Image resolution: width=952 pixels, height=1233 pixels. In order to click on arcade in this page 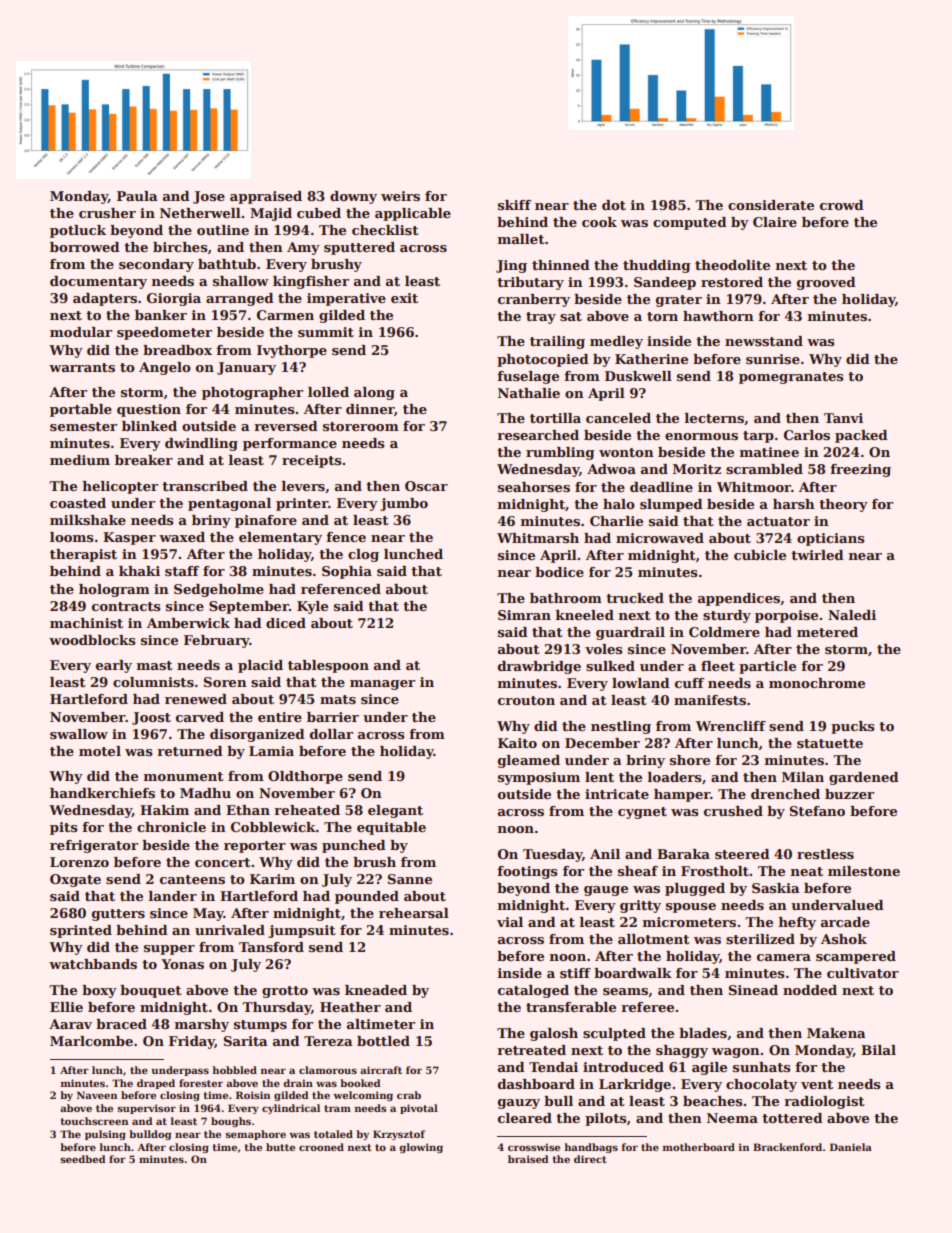, I will do `click(845, 922)`.
